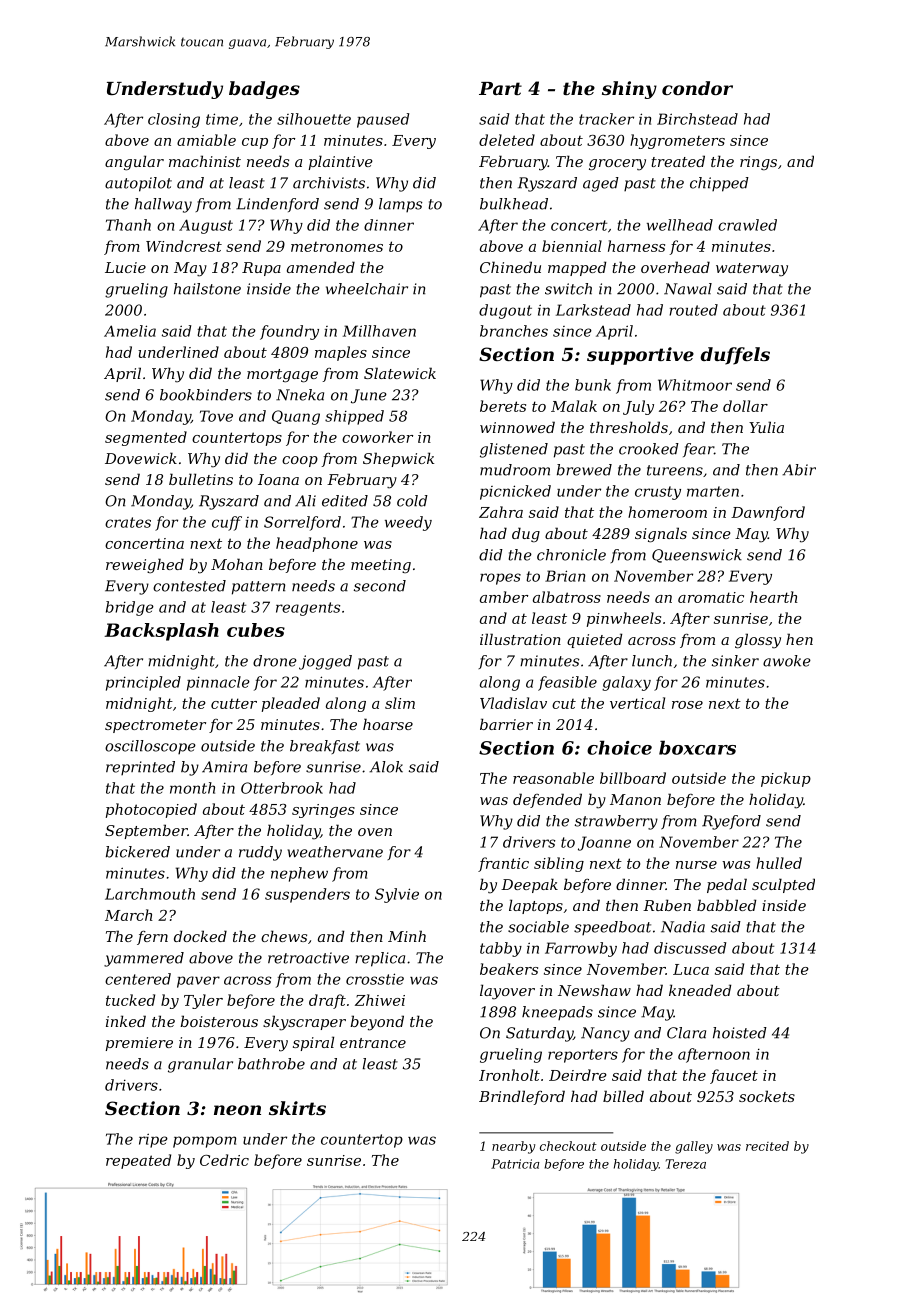  I want to click on routed, so click(693, 310).
